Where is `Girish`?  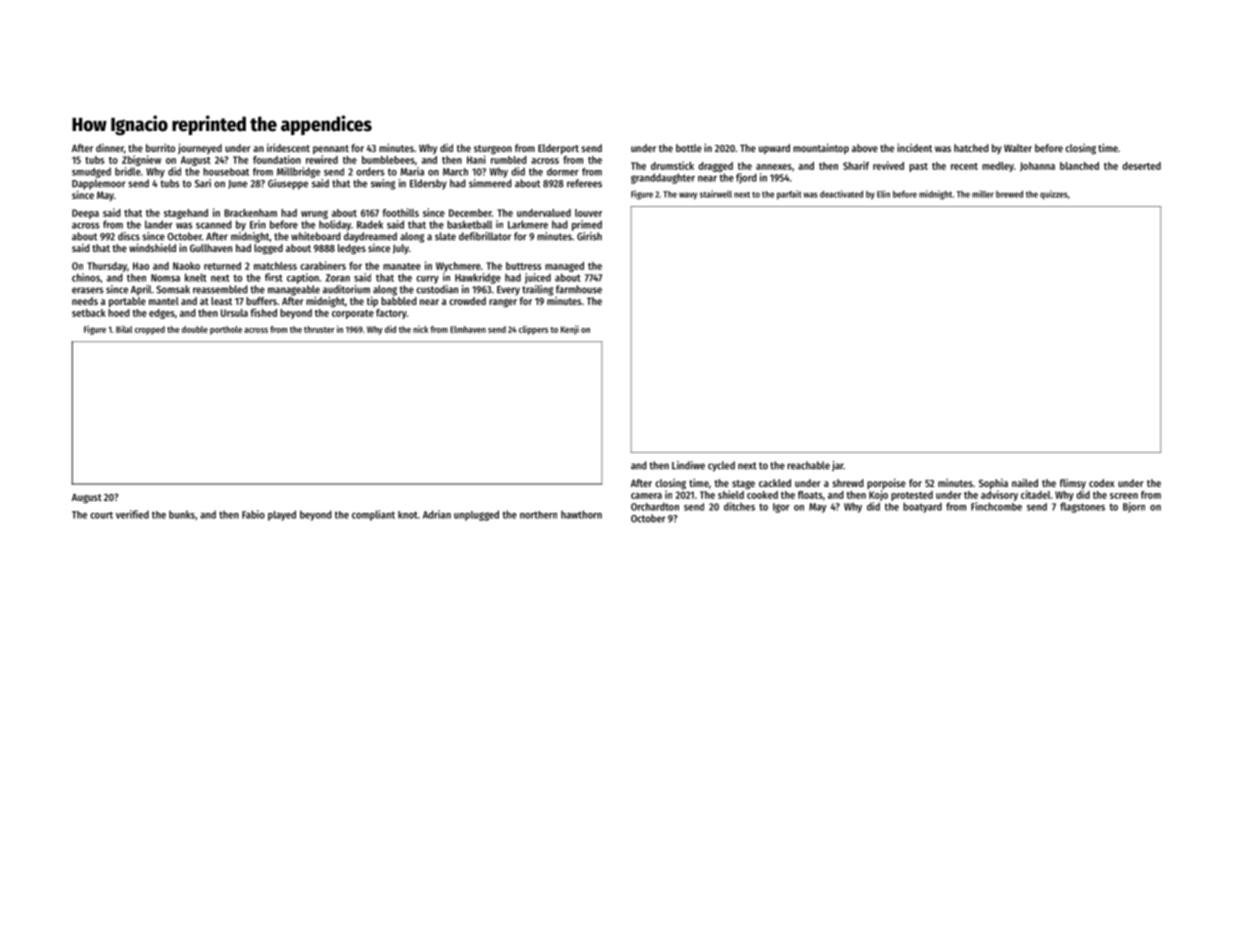
Girish is located at coordinates (589, 236).
